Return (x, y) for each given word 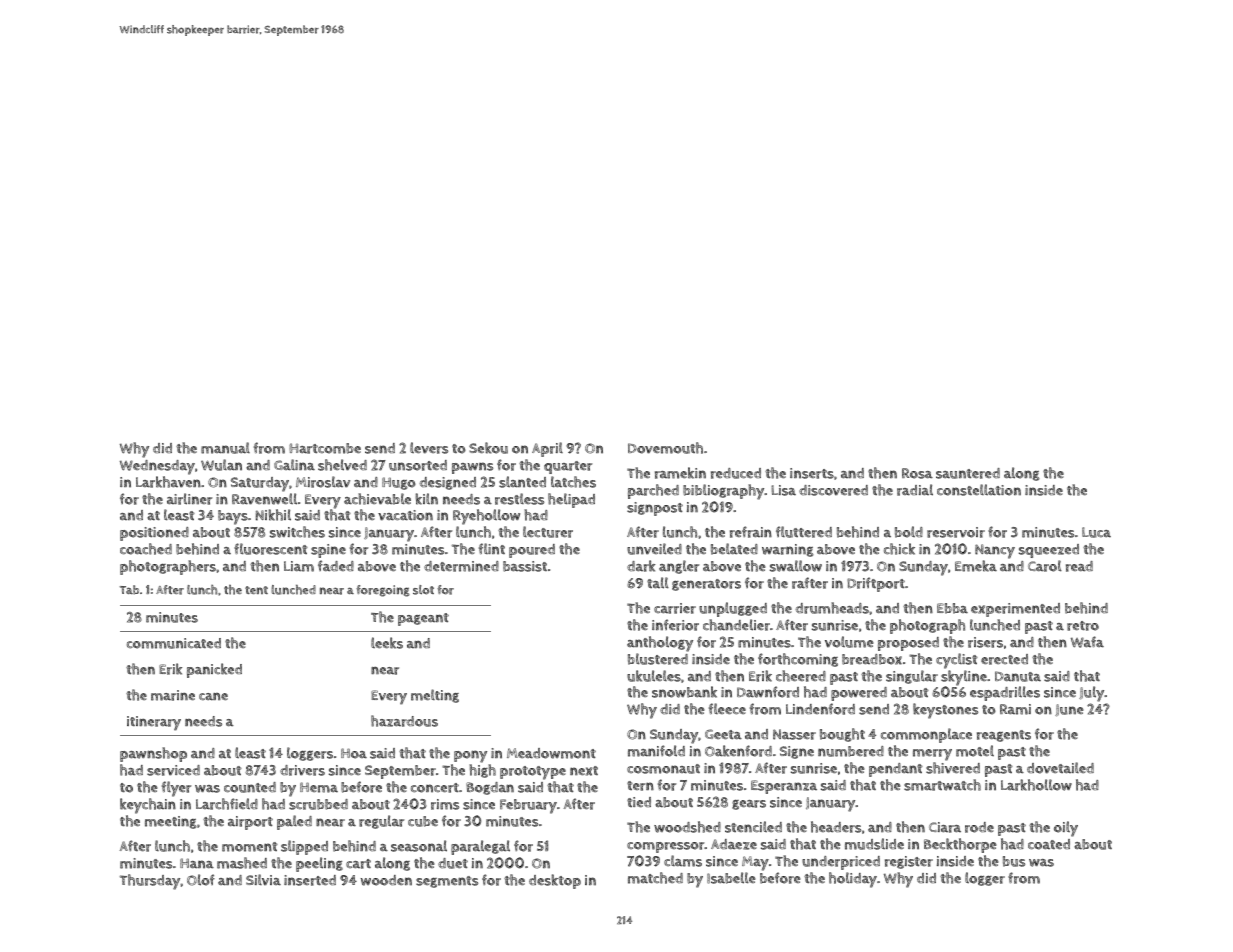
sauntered (968, 473)
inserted (310, 880)
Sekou (488, 448)
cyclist (957, 661)
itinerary (154, 723)
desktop (555, 881)
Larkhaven (168, 482)
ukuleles (654, 676)
